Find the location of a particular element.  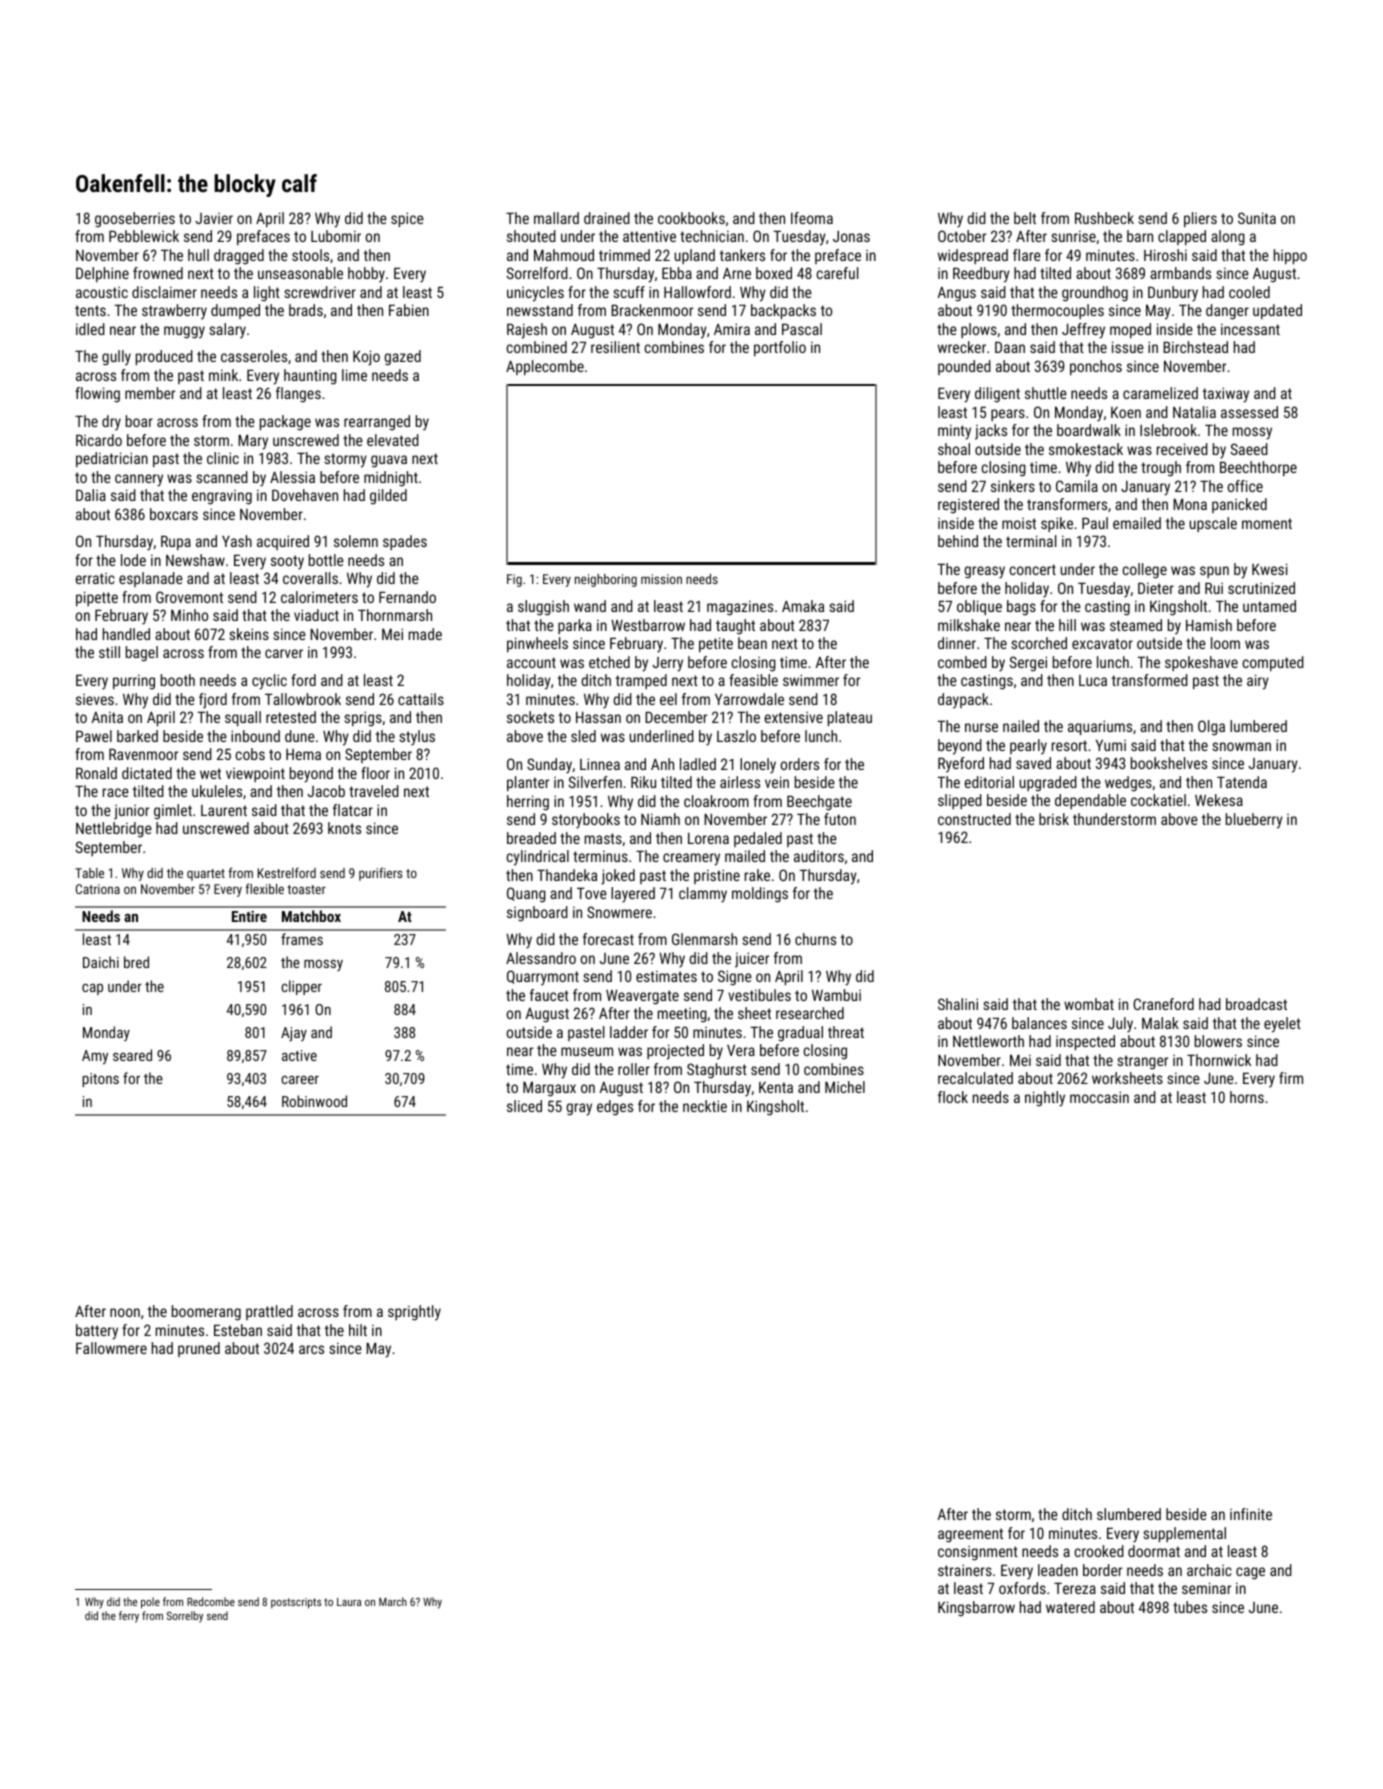

hilt is located at coordinates (358, 1330).
